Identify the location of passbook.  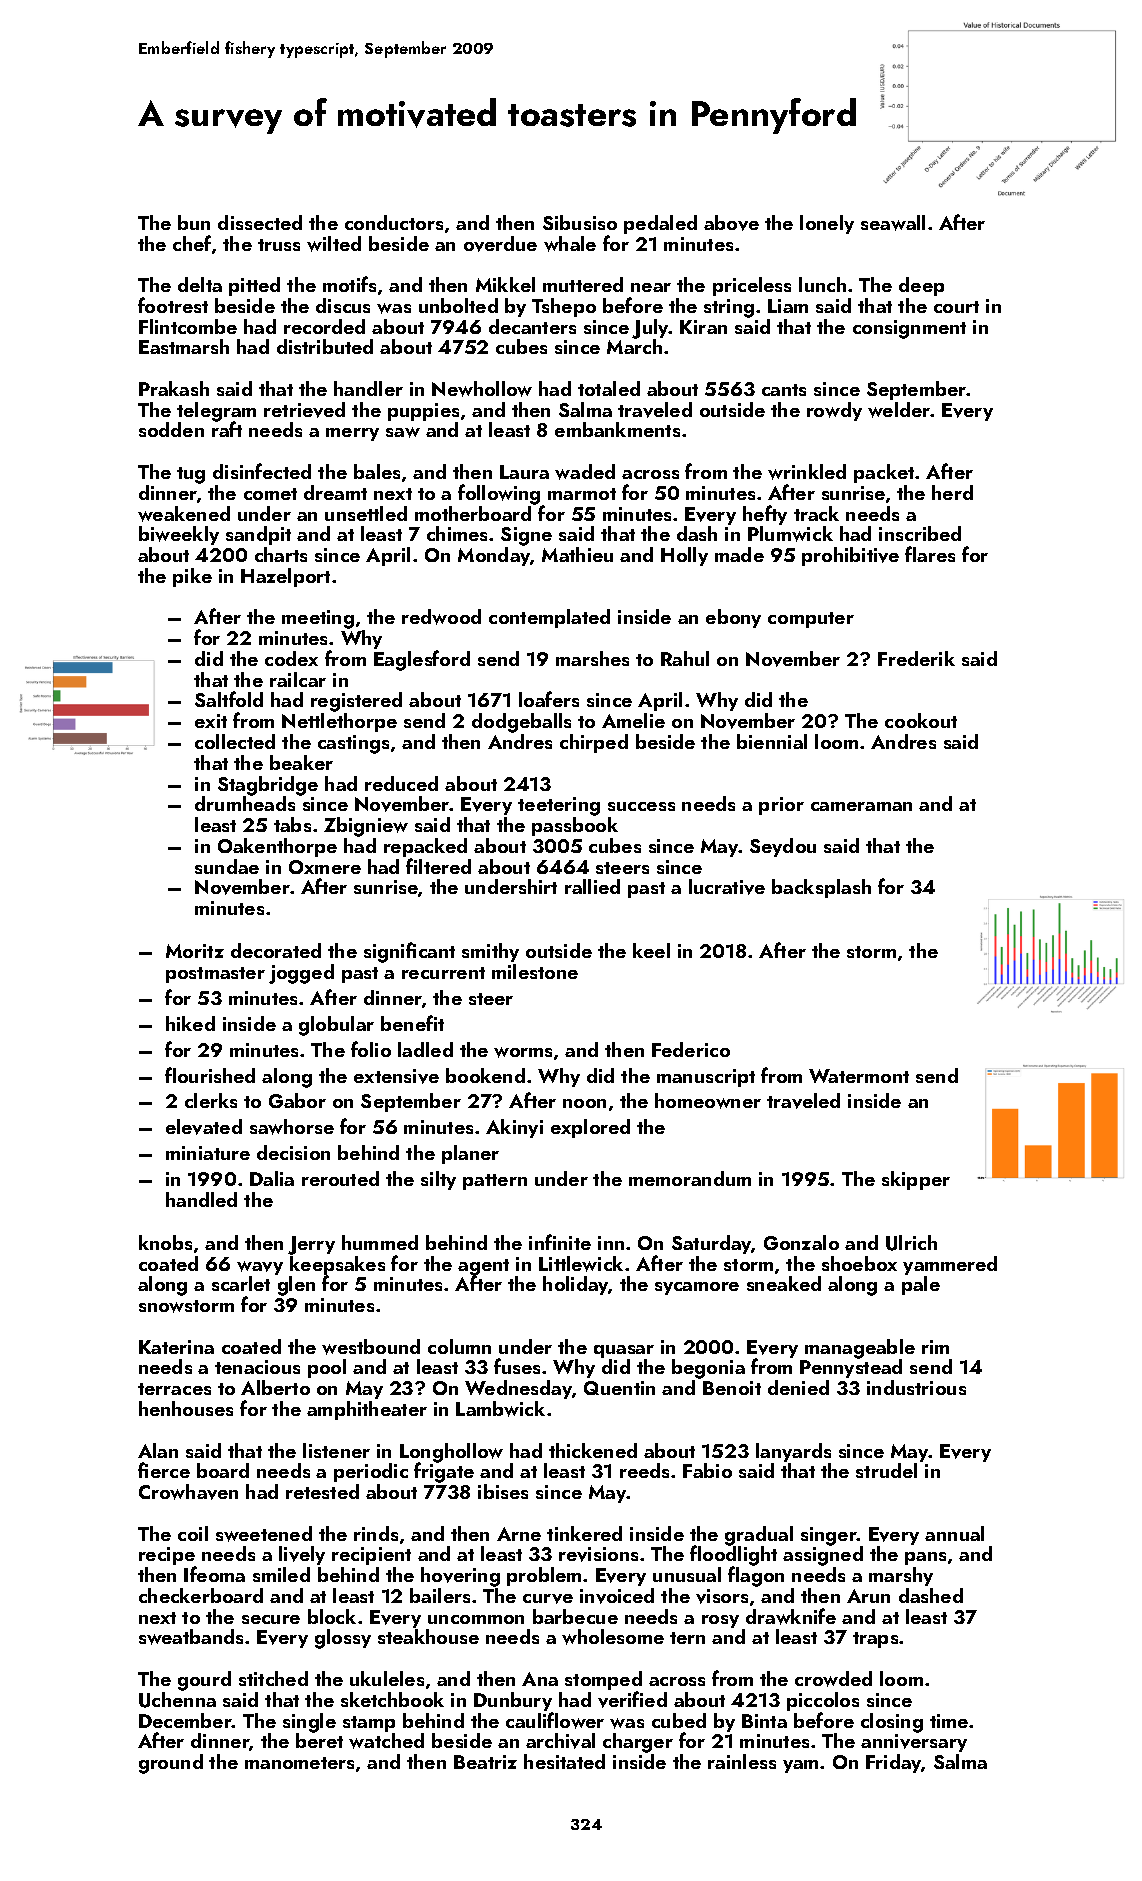
(575, 826).
